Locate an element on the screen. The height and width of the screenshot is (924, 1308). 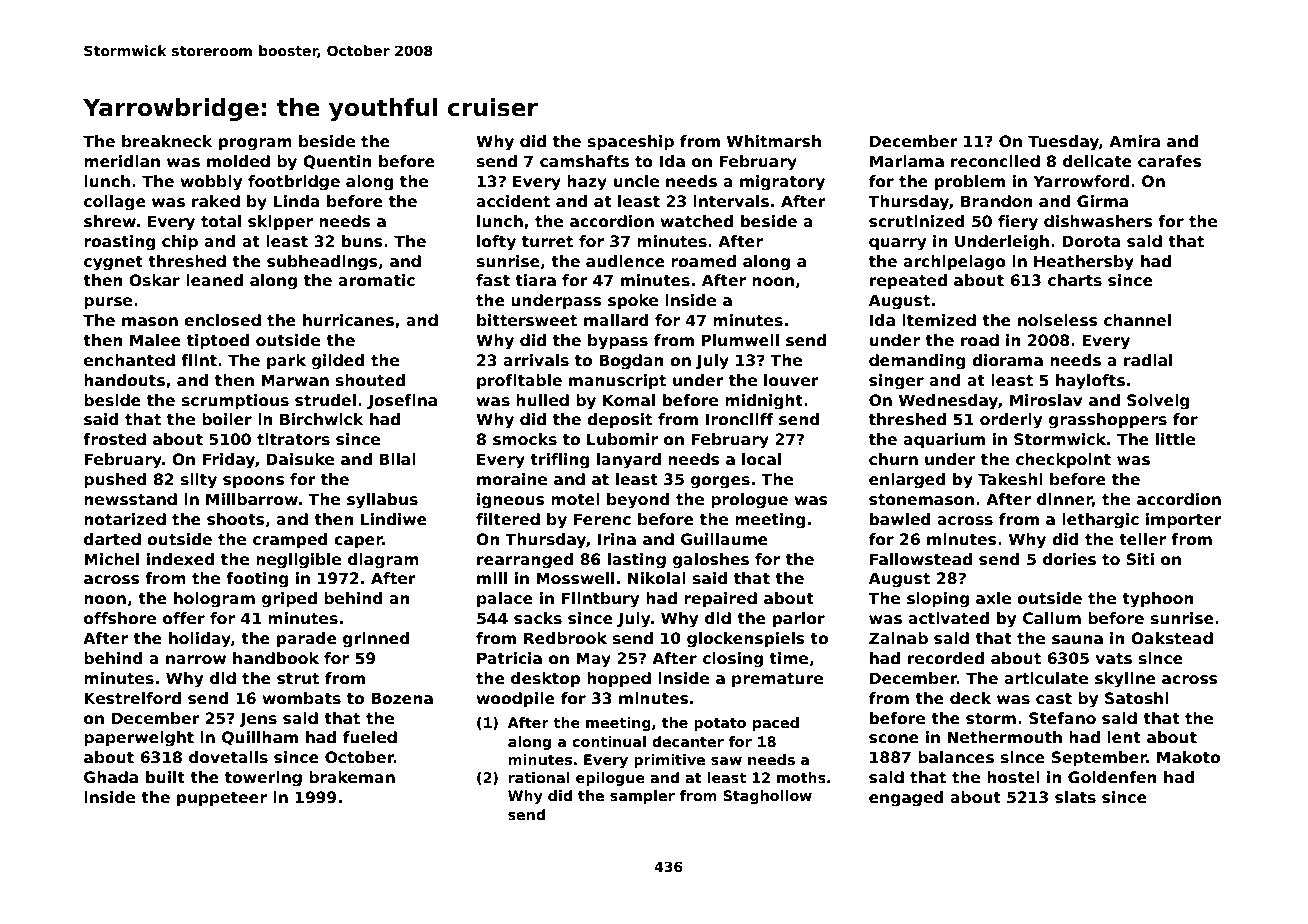
diorama is located at coordinates (1007, 360).
